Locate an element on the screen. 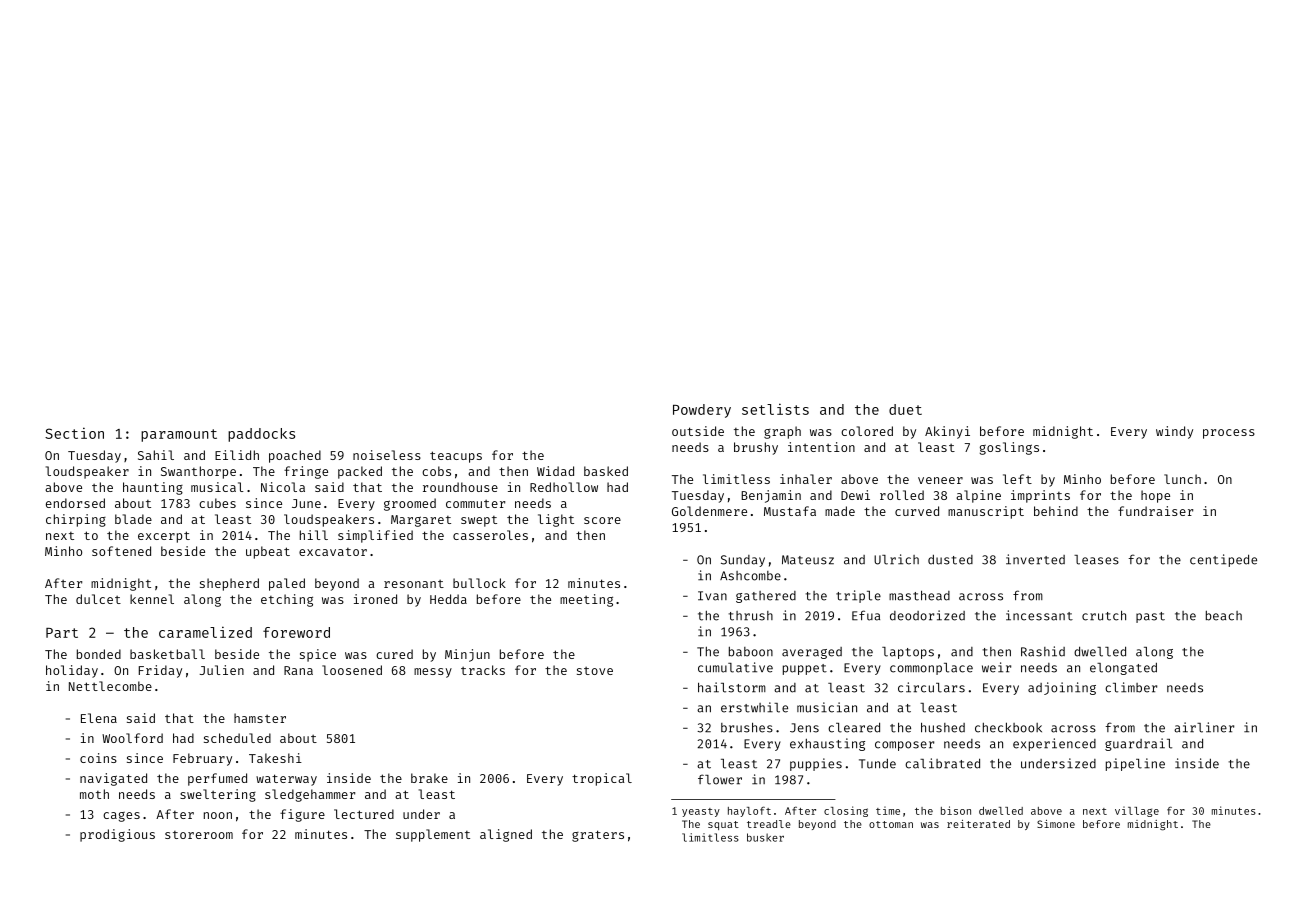  figure is located at coordinates (302, 815).
